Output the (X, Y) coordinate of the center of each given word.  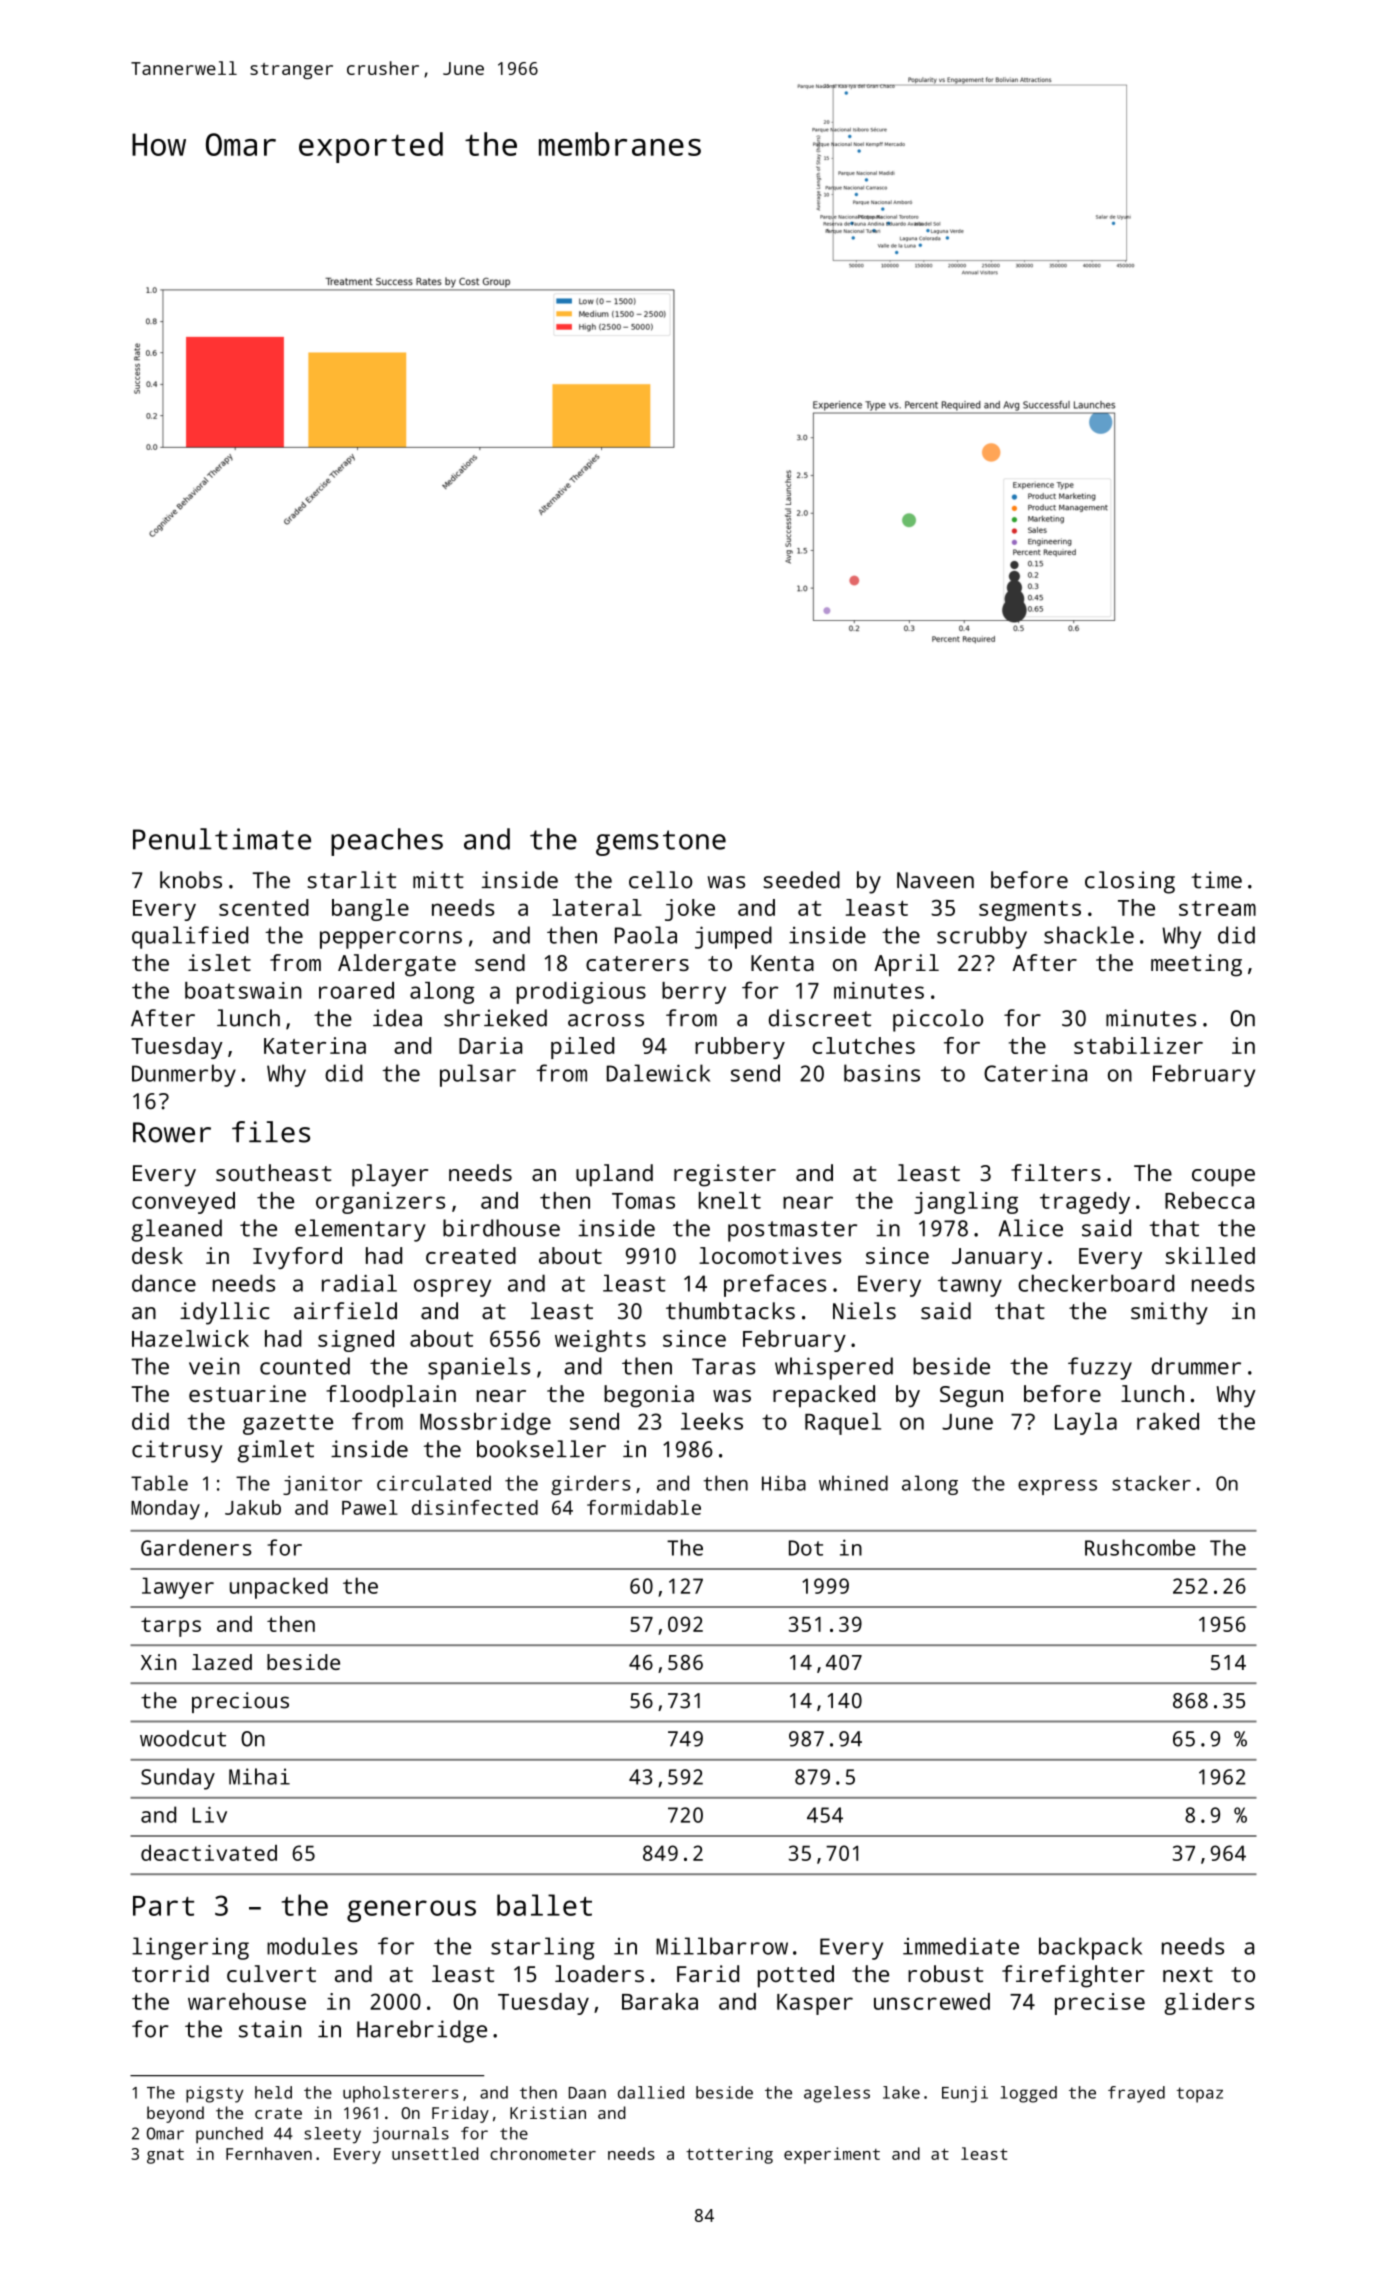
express (1057, 1487)
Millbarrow (722, 1946)
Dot (806, 1548)
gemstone (661, 843)
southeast (273, 1172)
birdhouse (501, 1228)
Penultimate (222, 839)
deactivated (209, 1853)
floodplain (391, 1396)
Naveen (935, 880)
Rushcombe (1140, 1547)
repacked (824, 1396)
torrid (170, 1973)
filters (1056, 1173)
